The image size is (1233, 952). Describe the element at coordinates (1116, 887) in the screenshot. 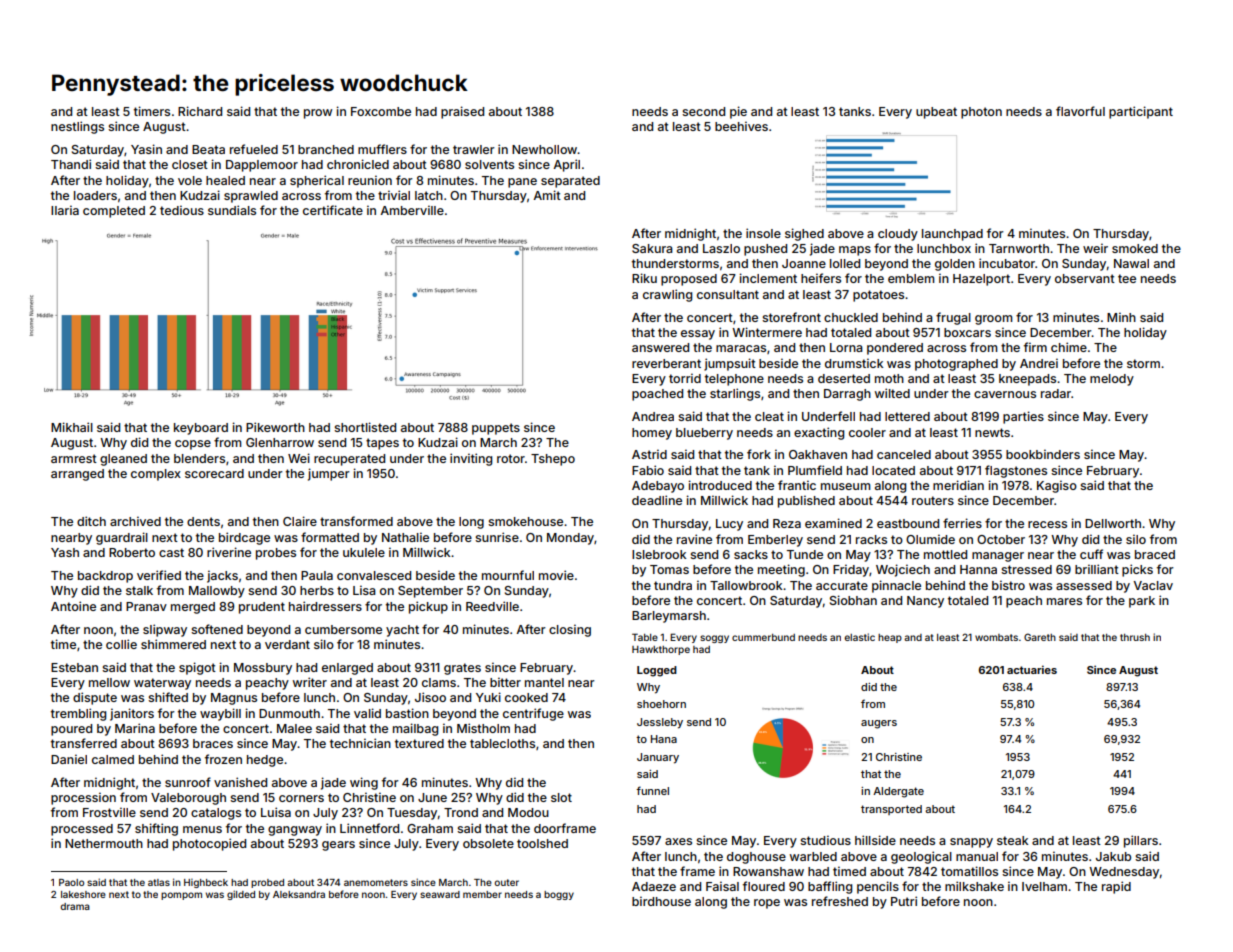

I see `rapid` at that location.
